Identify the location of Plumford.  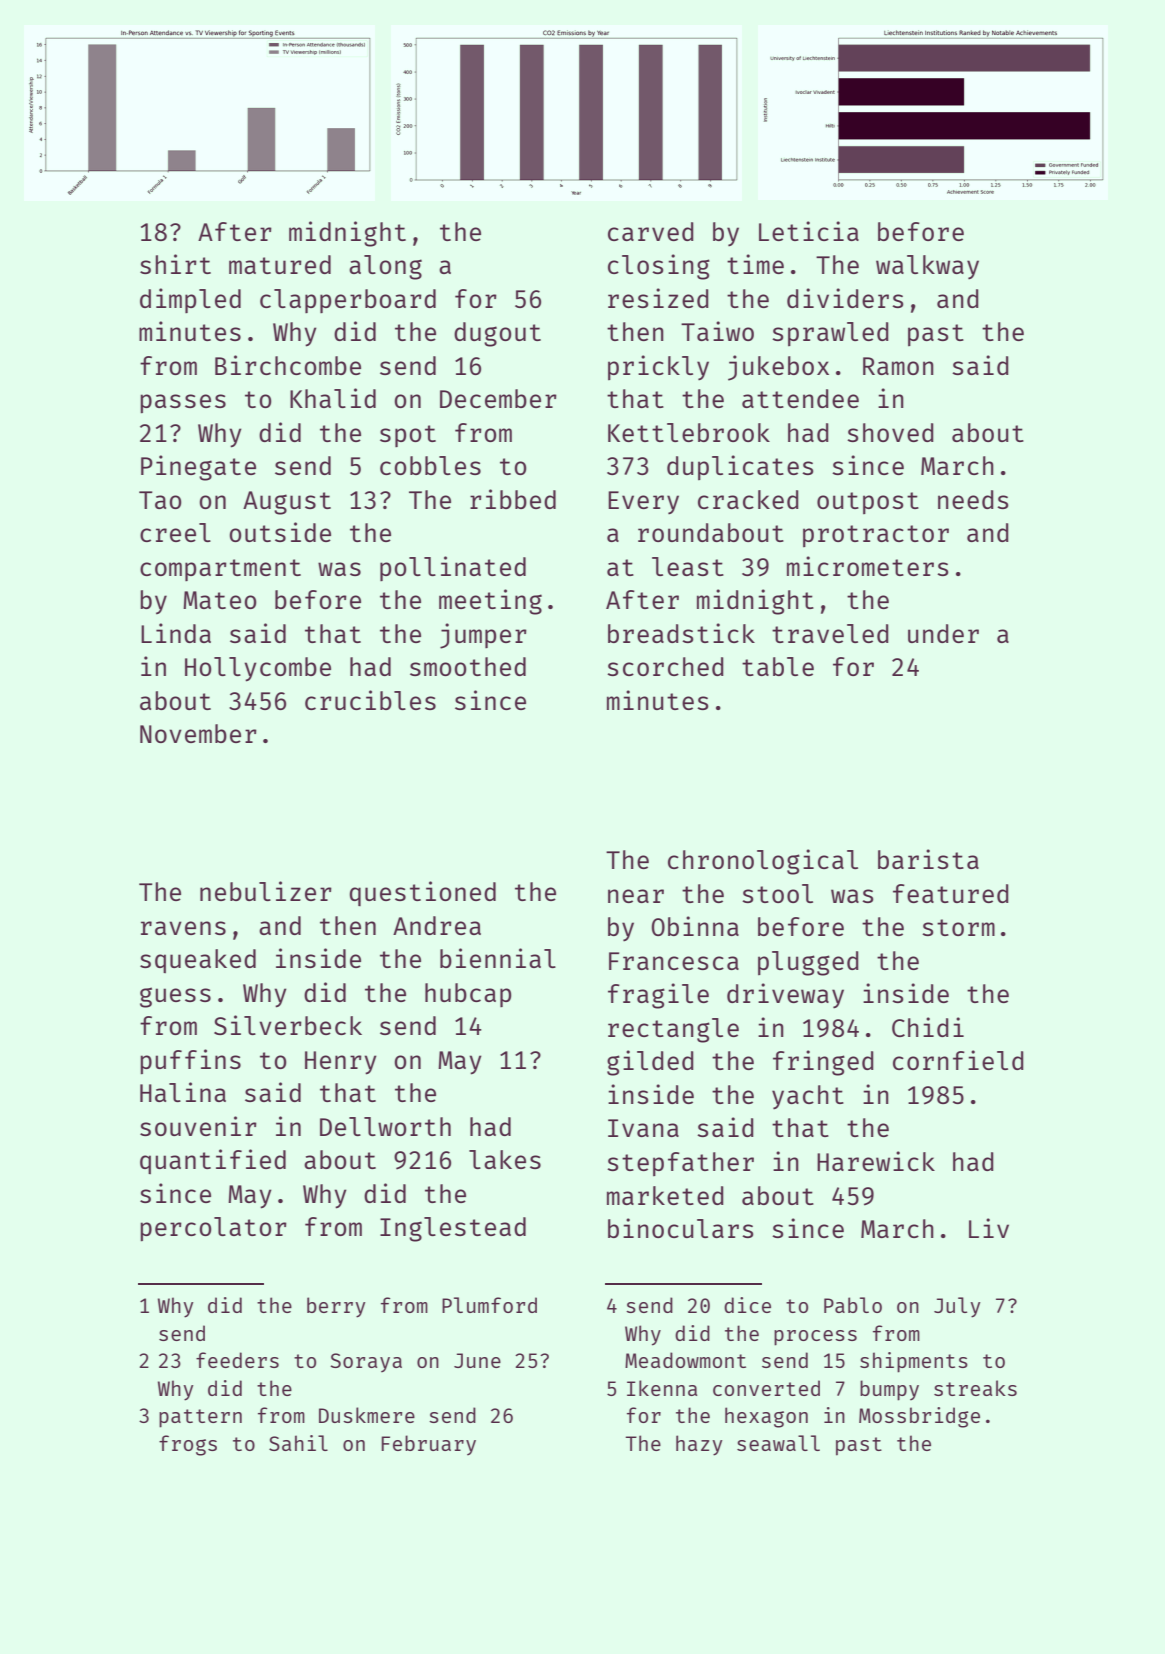
(489, 1305).
